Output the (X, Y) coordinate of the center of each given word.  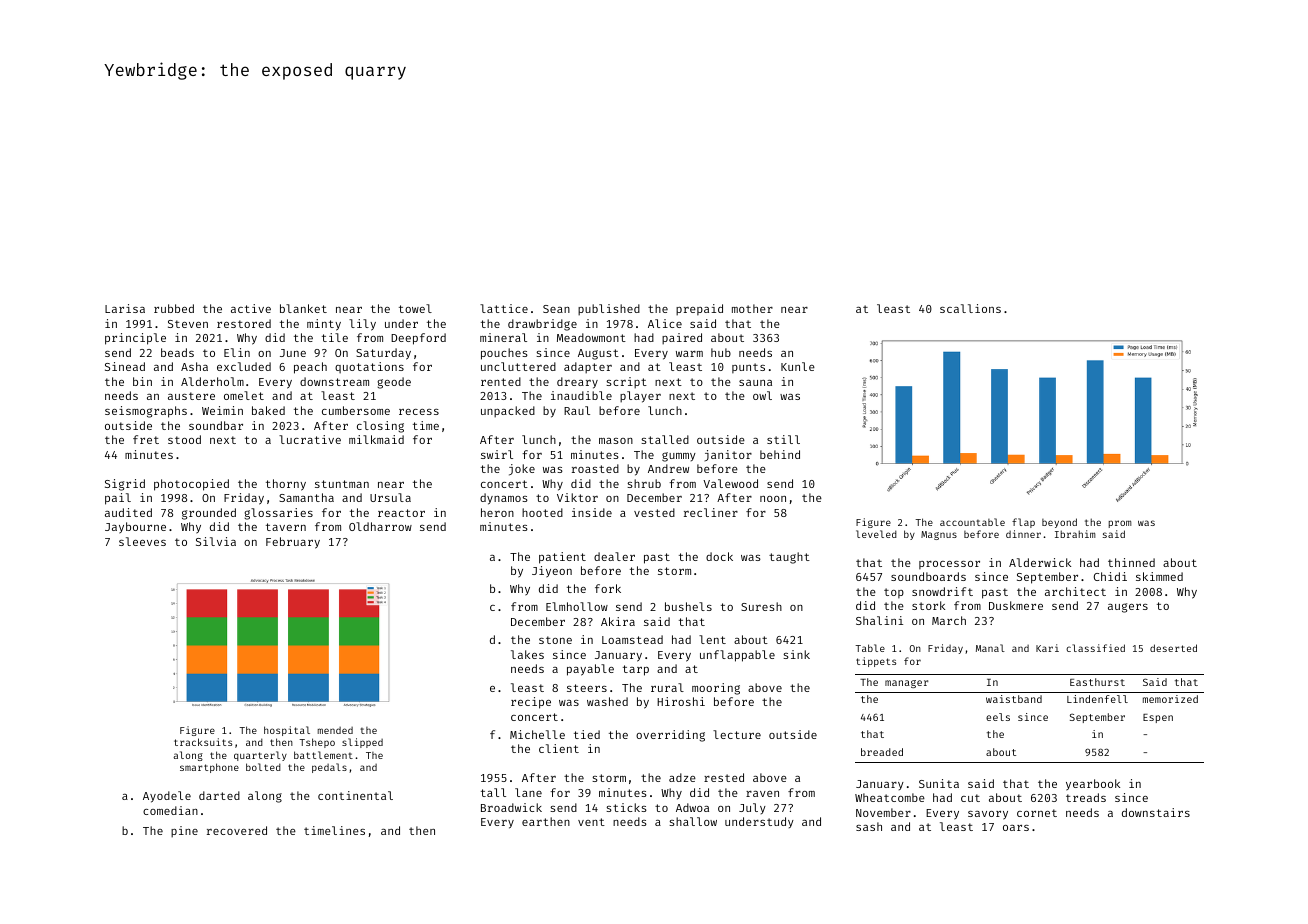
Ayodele (167, 797)
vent (591, 822)
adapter (588, 367)
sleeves (142, 541)
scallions (970, 308)
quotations (369, 368)
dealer (614, 556)
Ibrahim (1075, 534)
